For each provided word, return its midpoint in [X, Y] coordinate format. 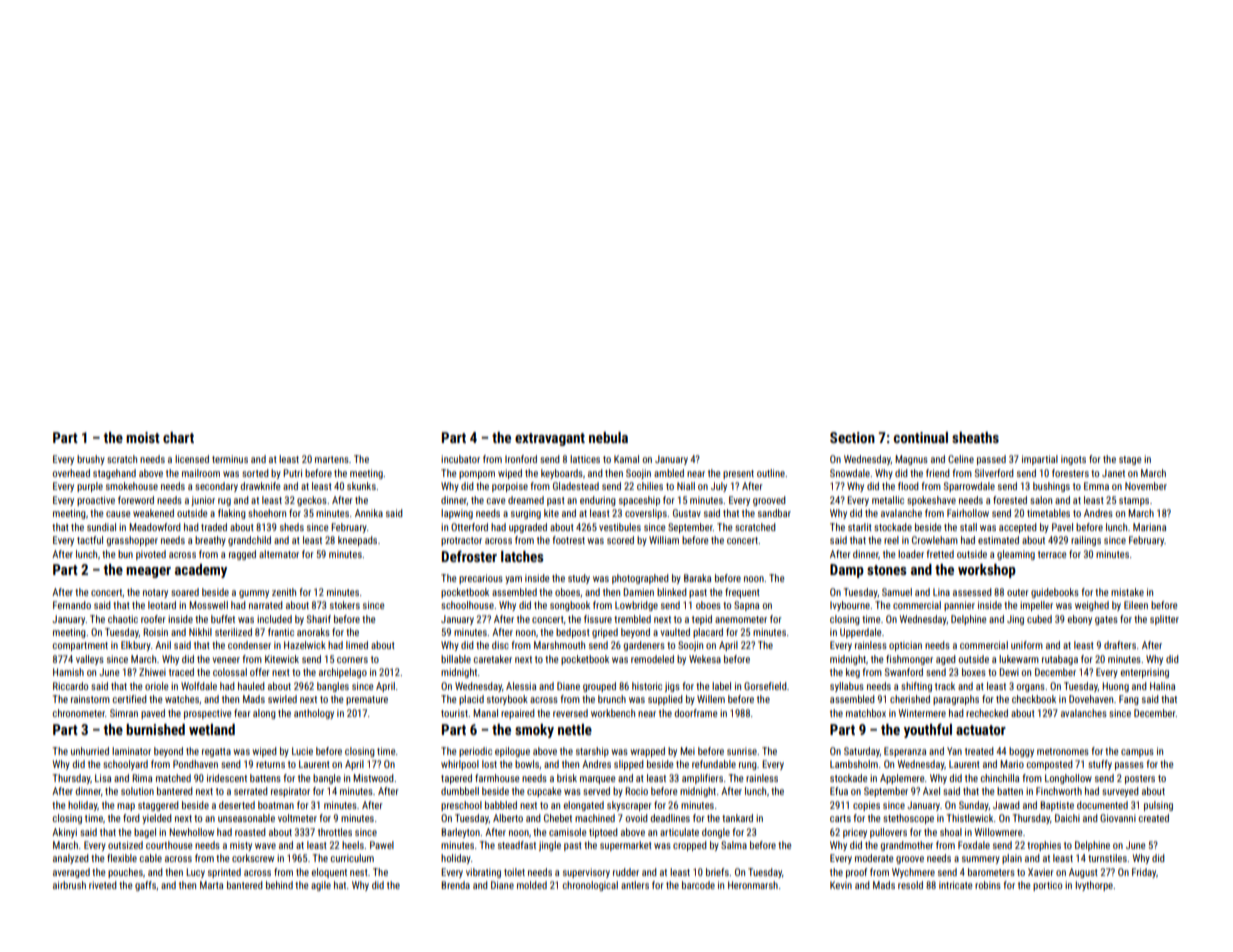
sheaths [975, 437]
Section [852, 437]
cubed [1039, 619]
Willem [711, 699]
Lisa [103, 778]
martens [332, 459]
